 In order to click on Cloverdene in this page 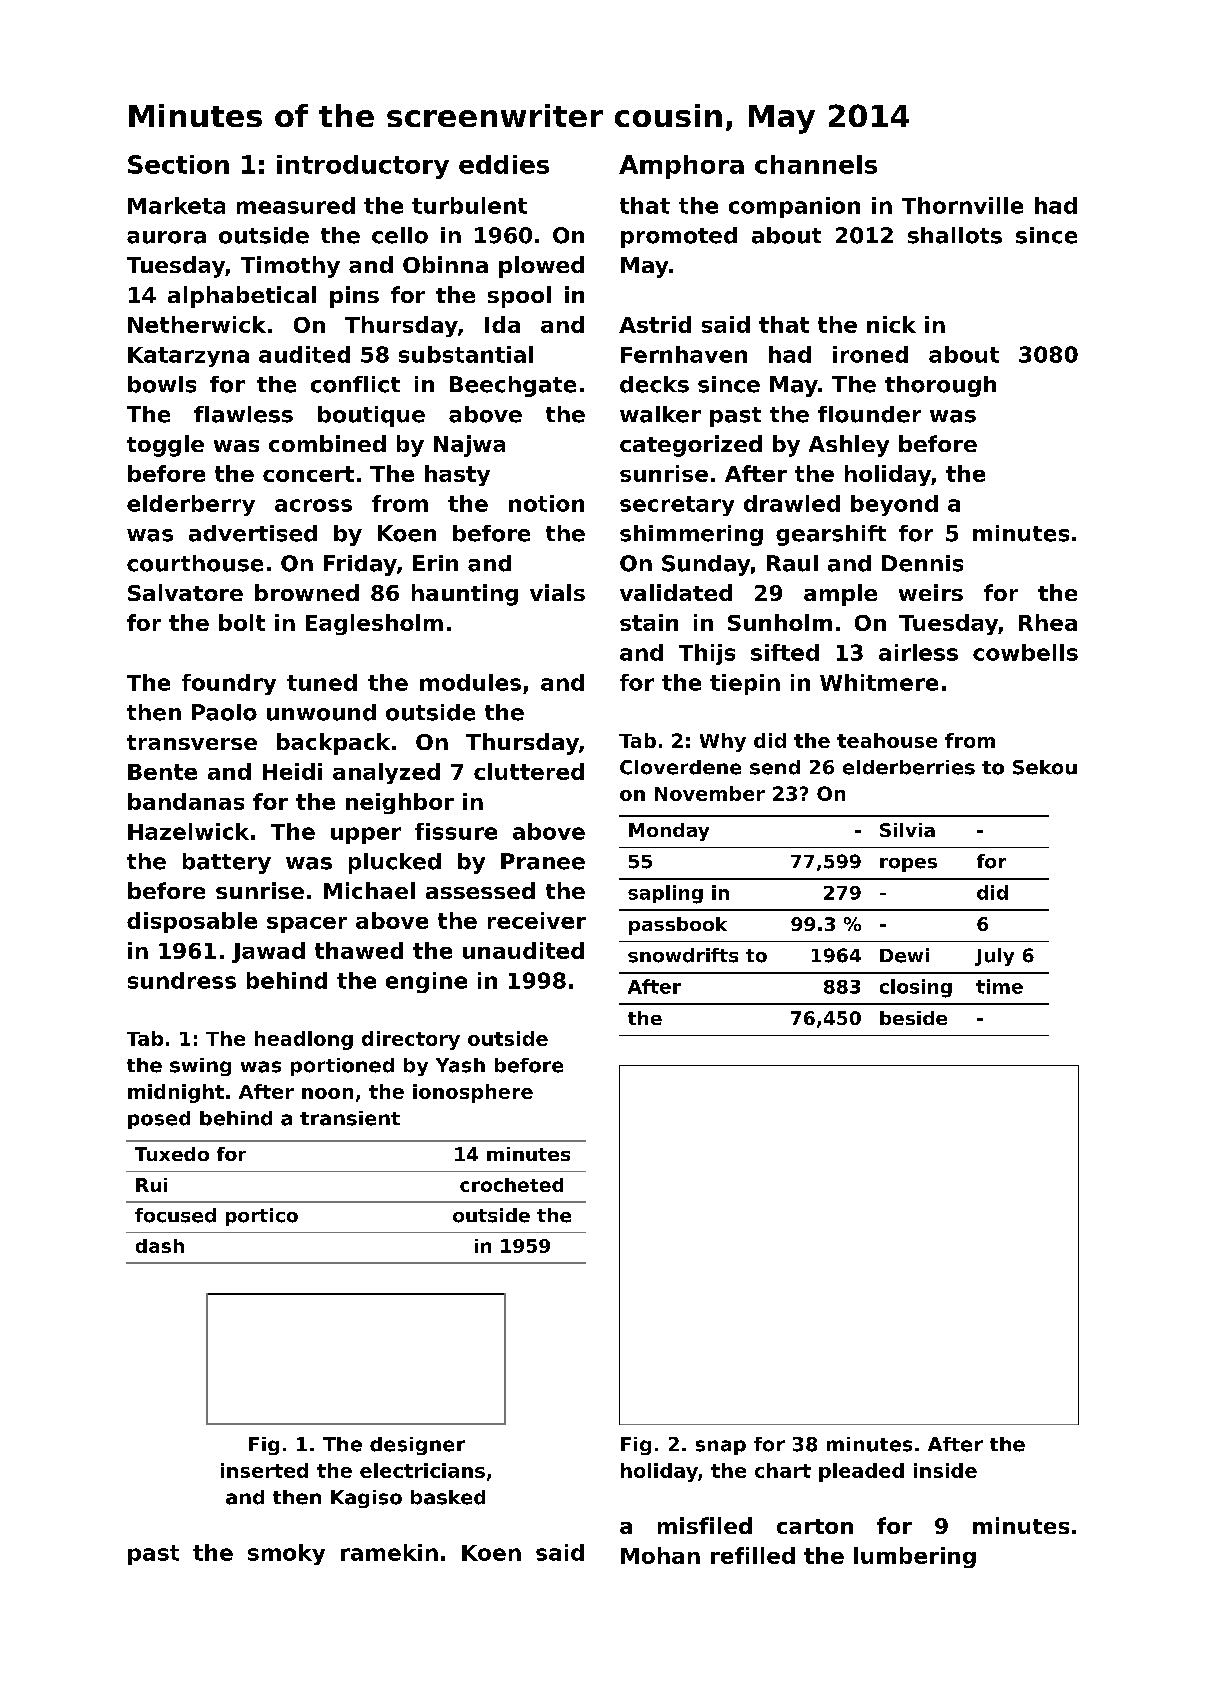, I will do `click(680, 767)`.
